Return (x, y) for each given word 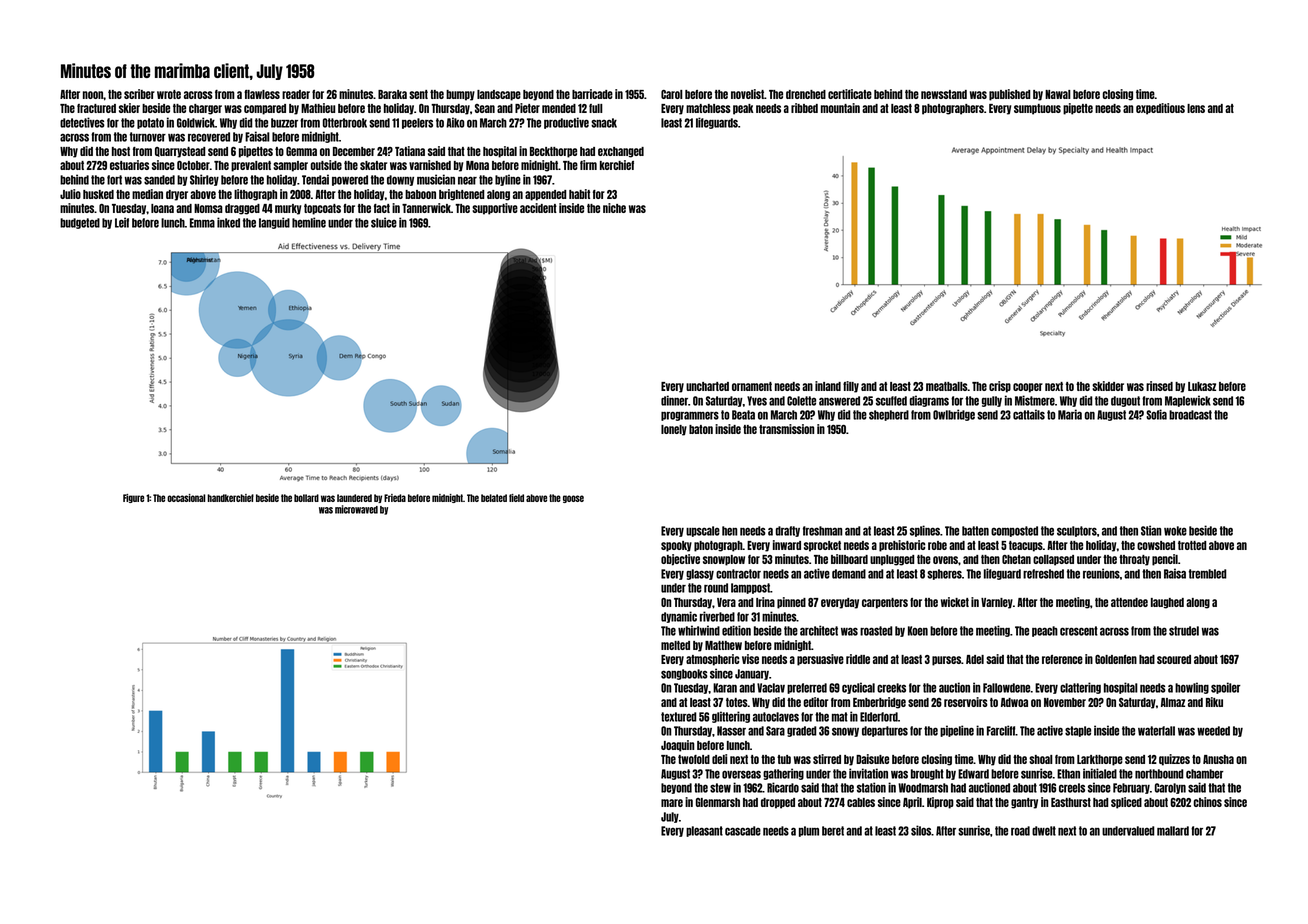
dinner (674, 400)
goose (573, 499)
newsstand (944, 94)
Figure (133, 498)
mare (672, 803)
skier (129, 108)
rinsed (1159, 386)
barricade (592, 94)
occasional (186, 498)
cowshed (1156, 545)
